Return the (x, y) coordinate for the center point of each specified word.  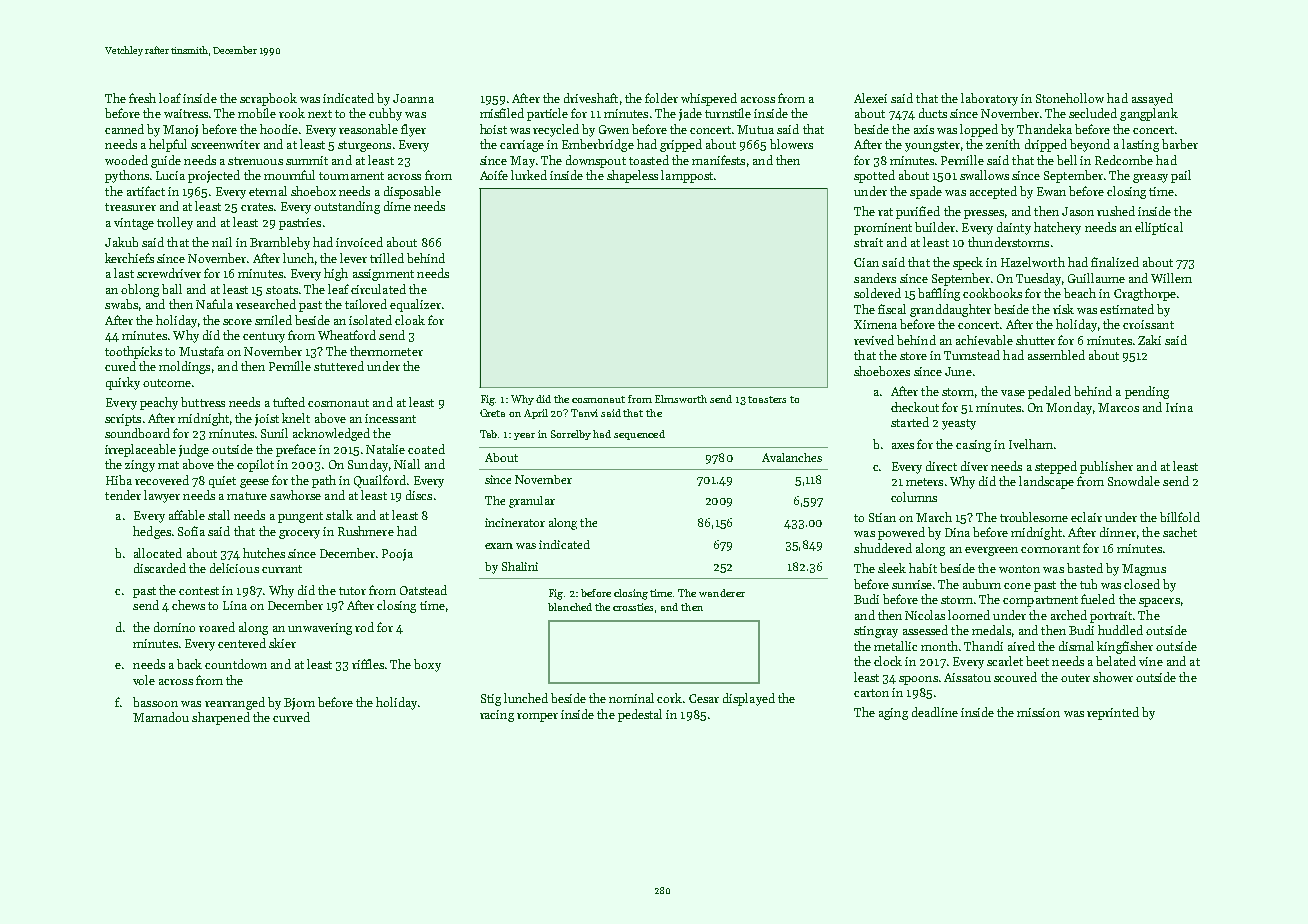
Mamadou (161, 717)
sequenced (639, 435)
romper (537, 717)
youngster (932, 146)
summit (307, 160)
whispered (709, 99)
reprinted (1113, 713)
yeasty (959, 424)
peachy (159, 403)
